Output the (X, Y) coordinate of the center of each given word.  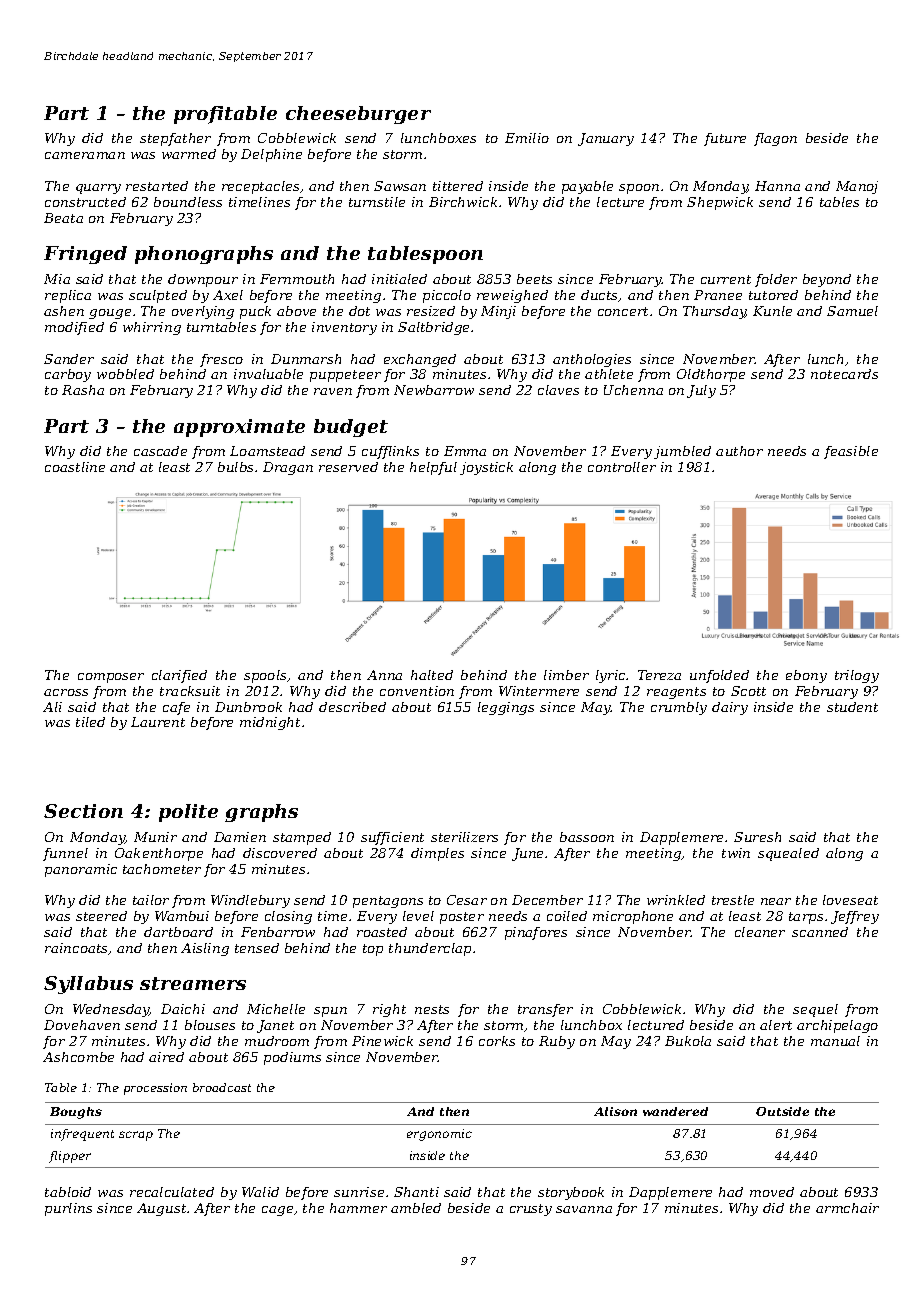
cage (277, 1211)
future (725, 139)
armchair (847, 1208)
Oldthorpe (711, 375)
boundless (188, 202)
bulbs (235, 467)
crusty (531, 1210)
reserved (348, 467)
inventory (344, 328)
